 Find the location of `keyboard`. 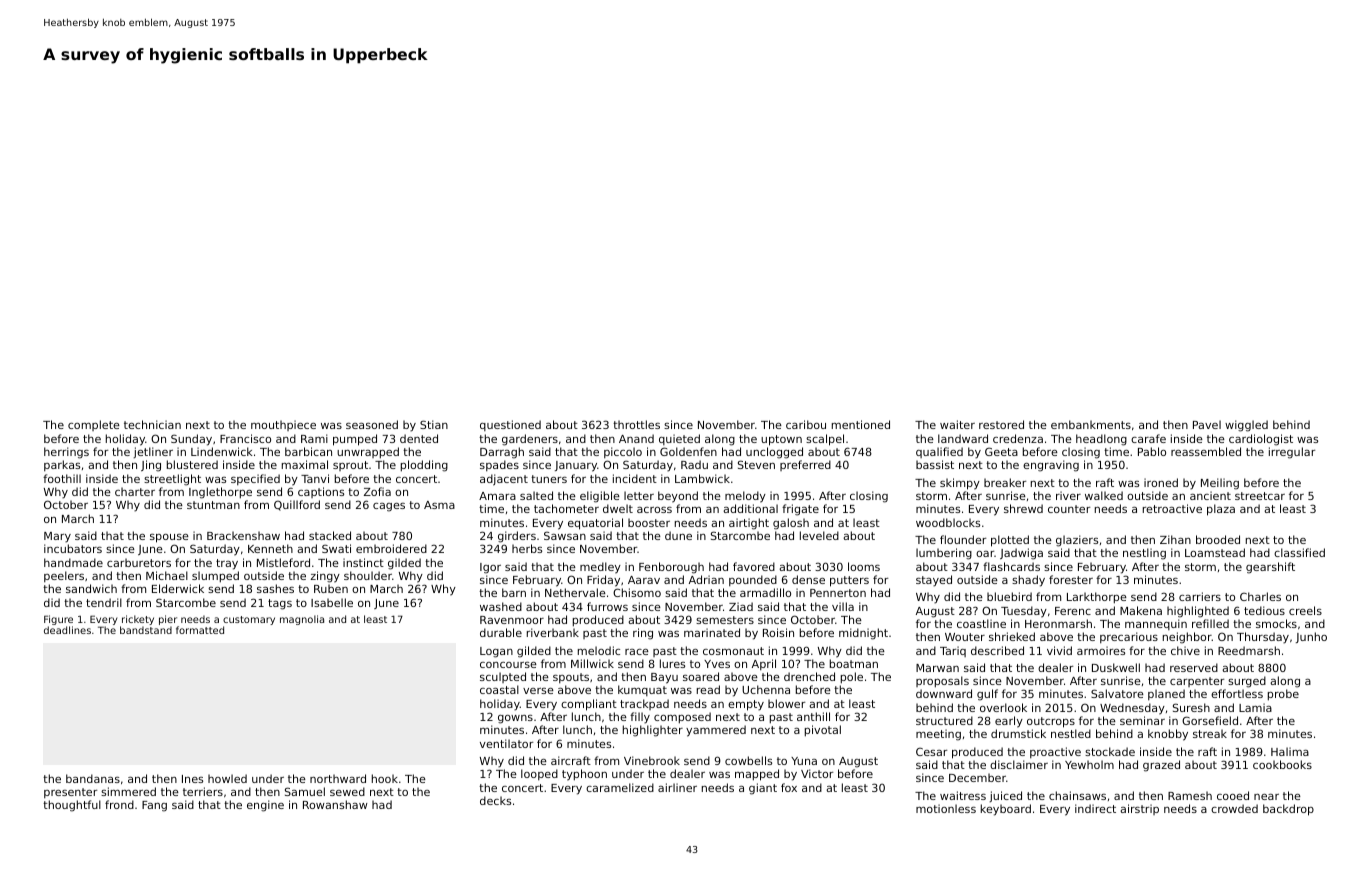

keyboard is located at coordinates (1006, 810).
